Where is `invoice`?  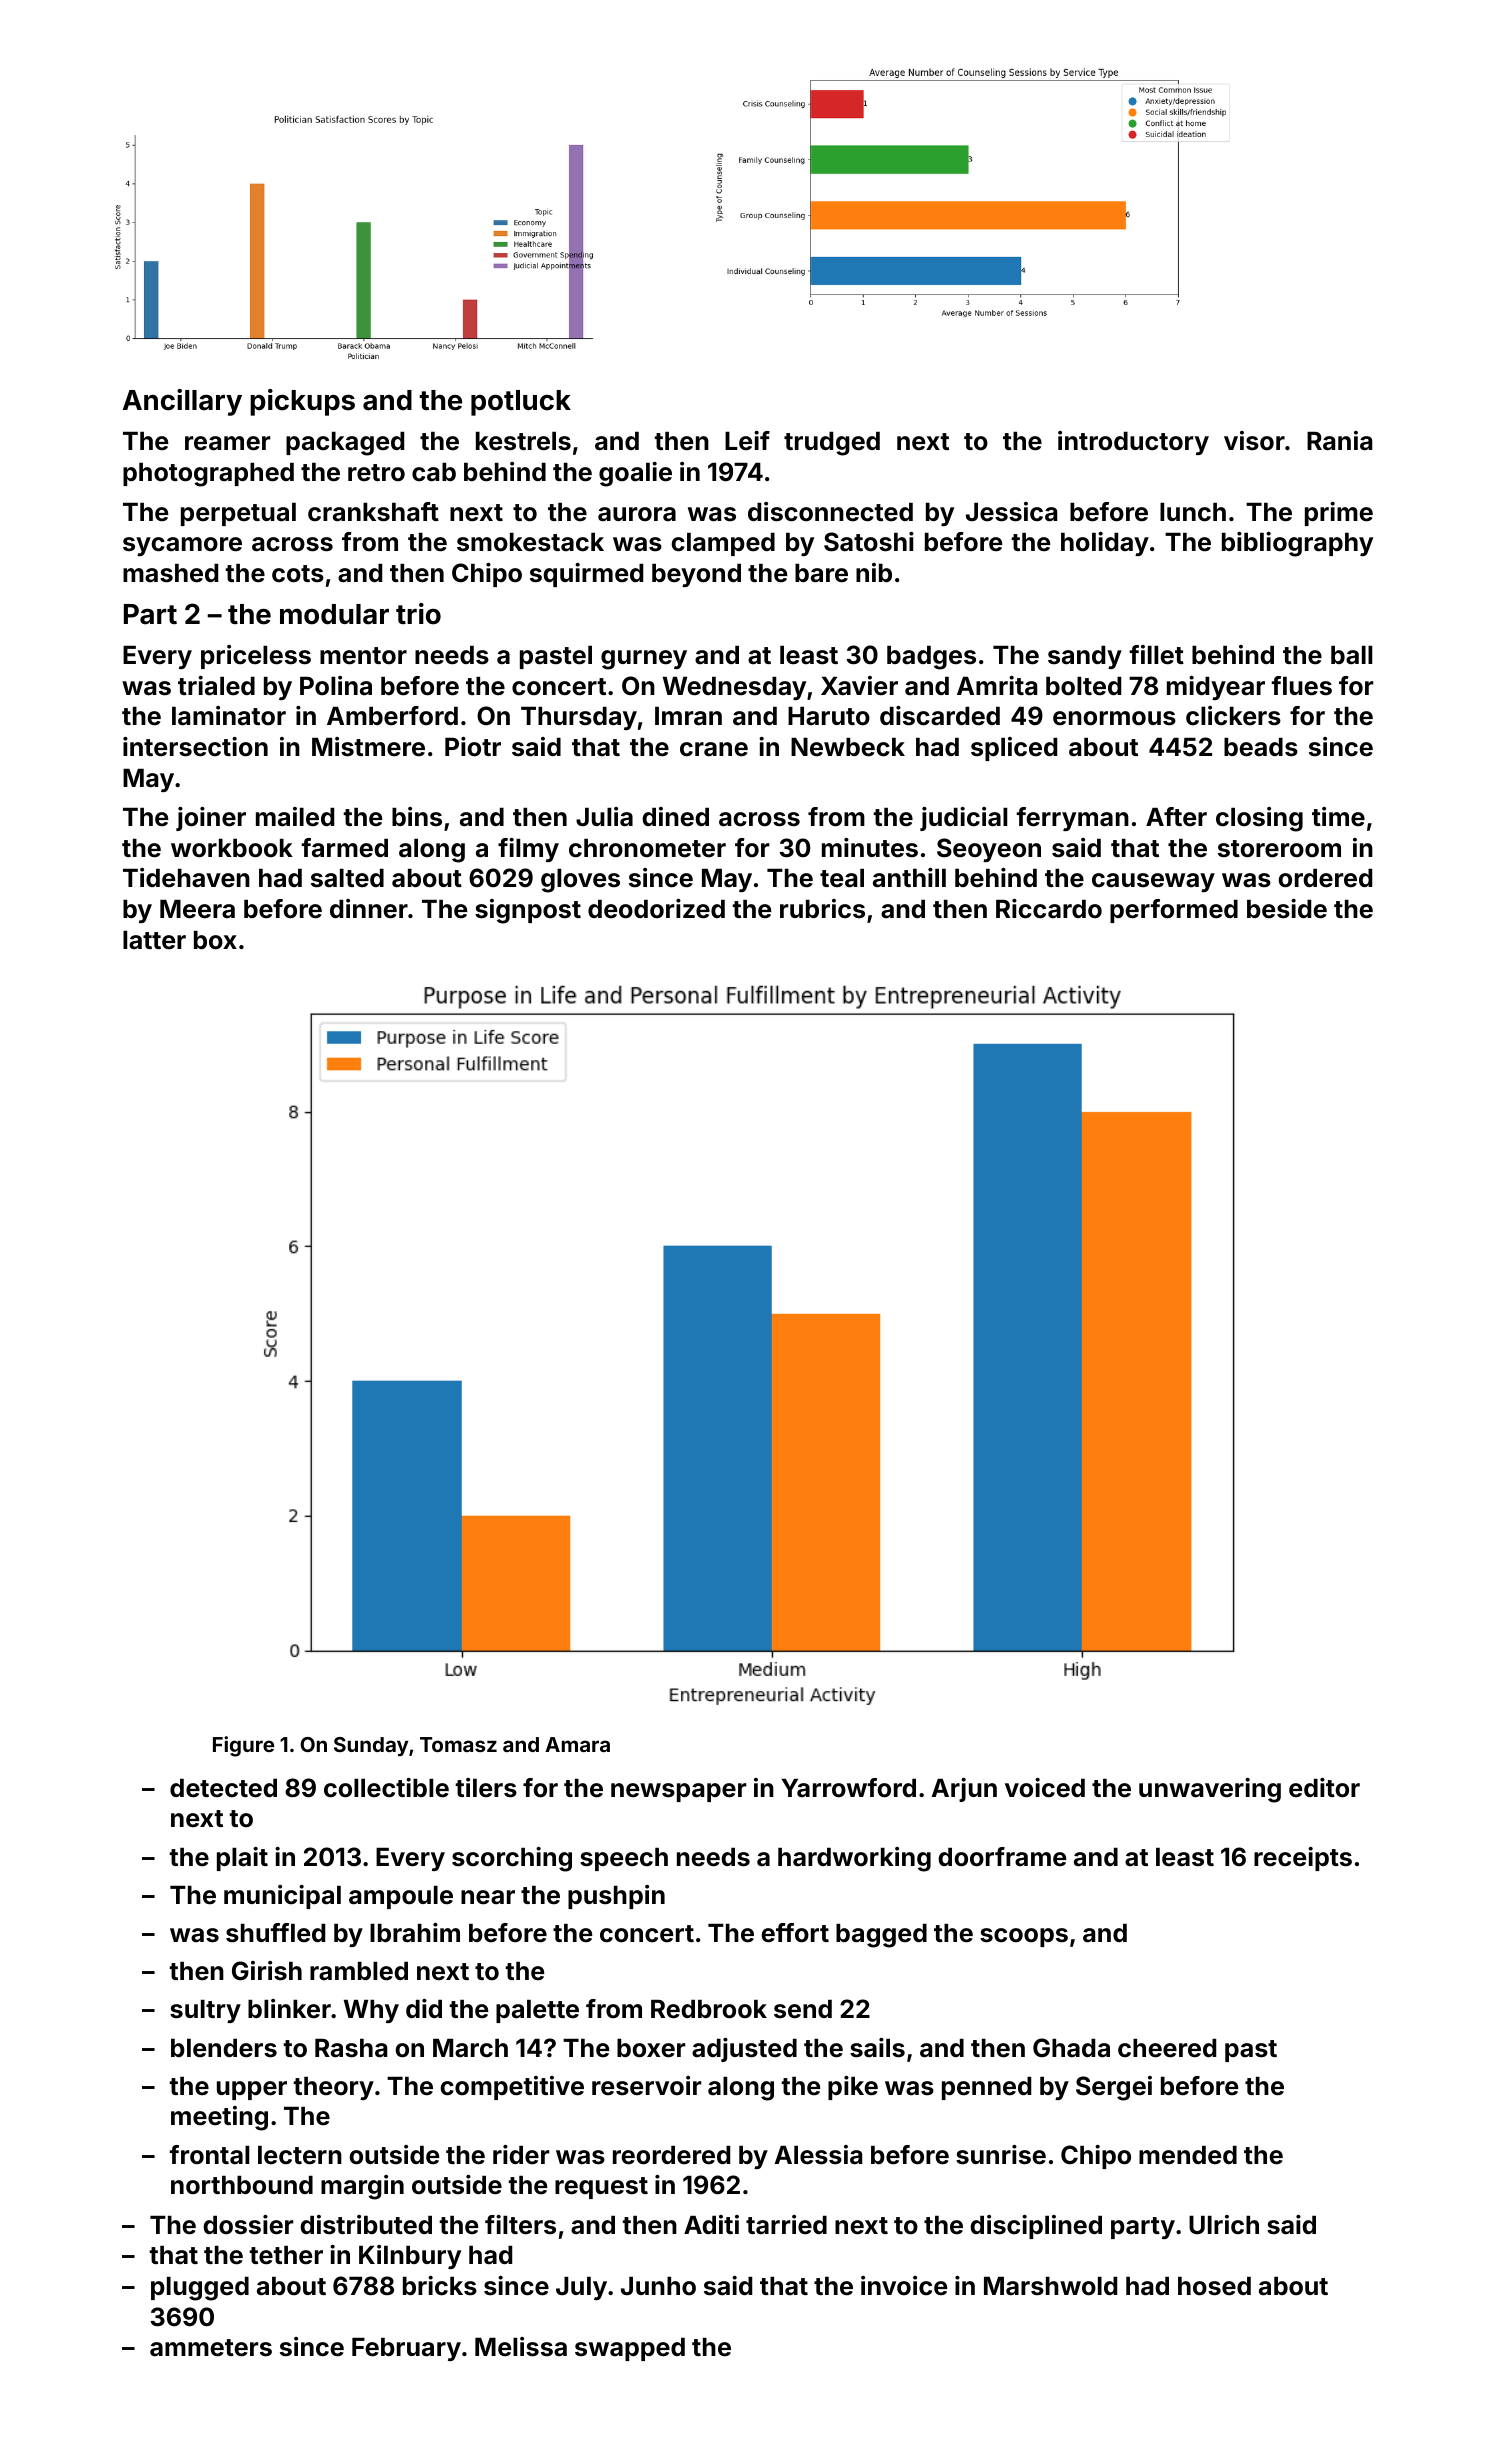 invoice is located at coordinates (904, 2286).
